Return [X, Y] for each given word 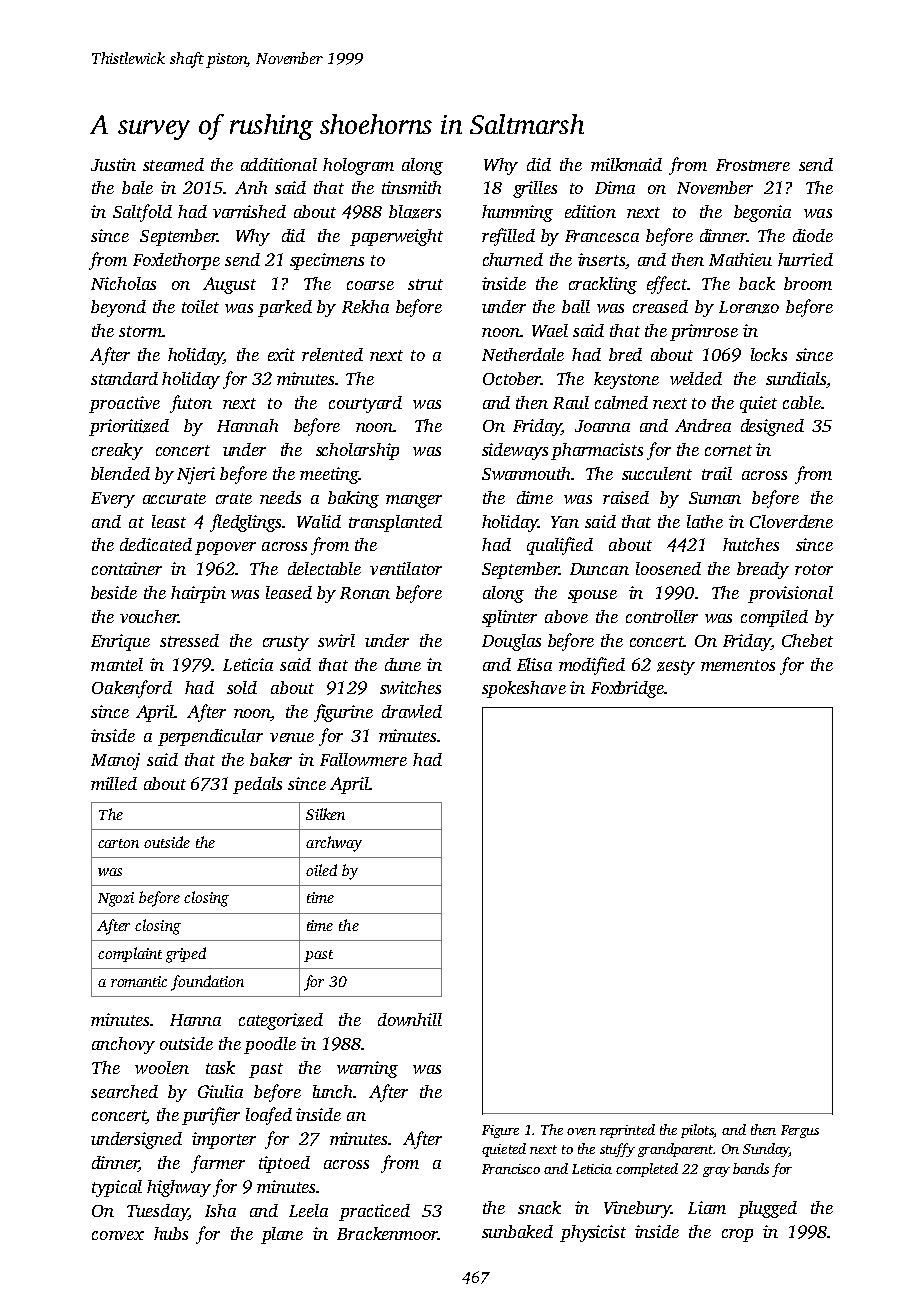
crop [737, 1235]
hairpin [198, 594]
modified [592, 666]
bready [763, 570]
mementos [738, 665]
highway [179, 1188]
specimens [327, 261]
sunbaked [517, 1231]
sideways [515, 451]
